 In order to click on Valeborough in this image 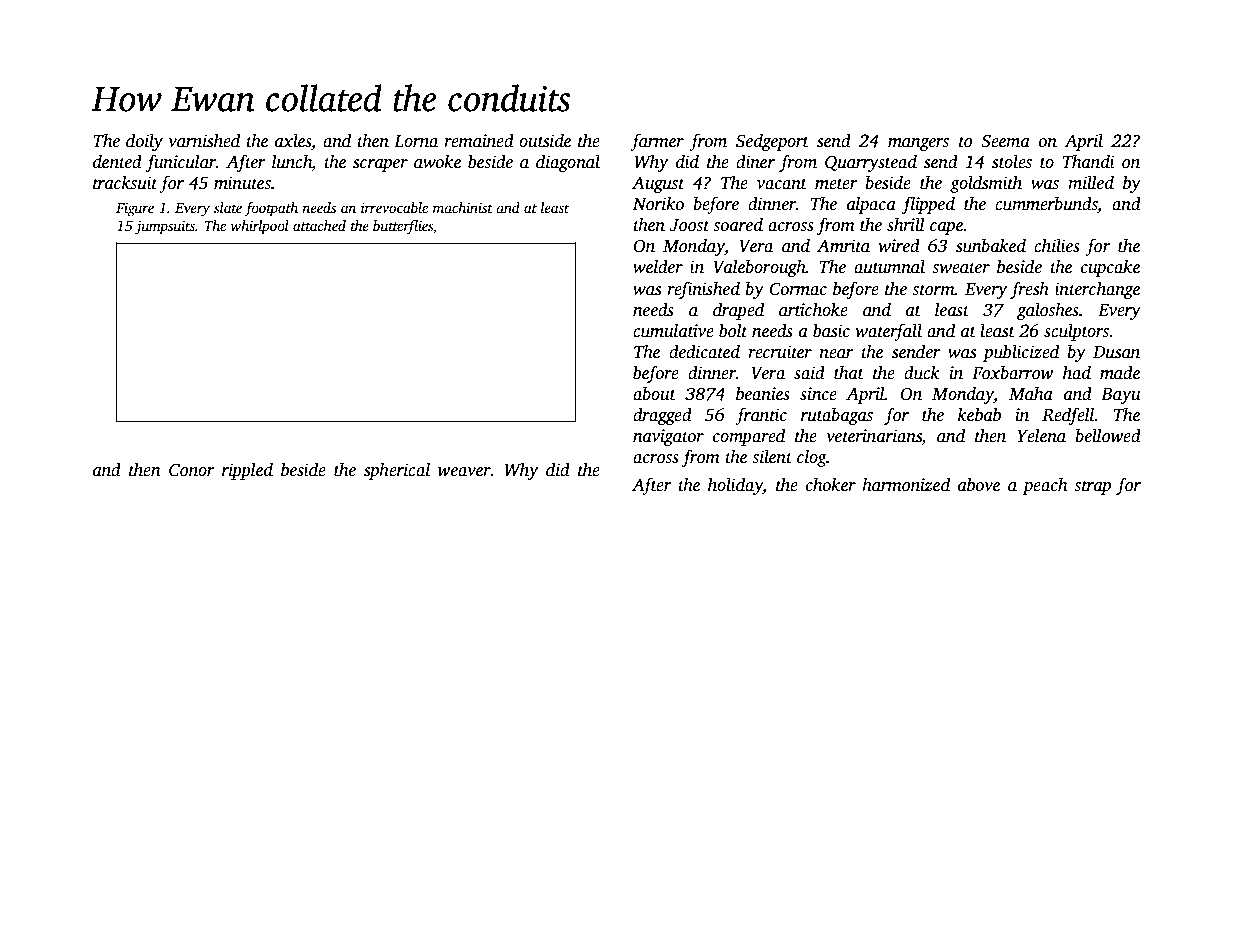, I will do `click(759, 268)`.
